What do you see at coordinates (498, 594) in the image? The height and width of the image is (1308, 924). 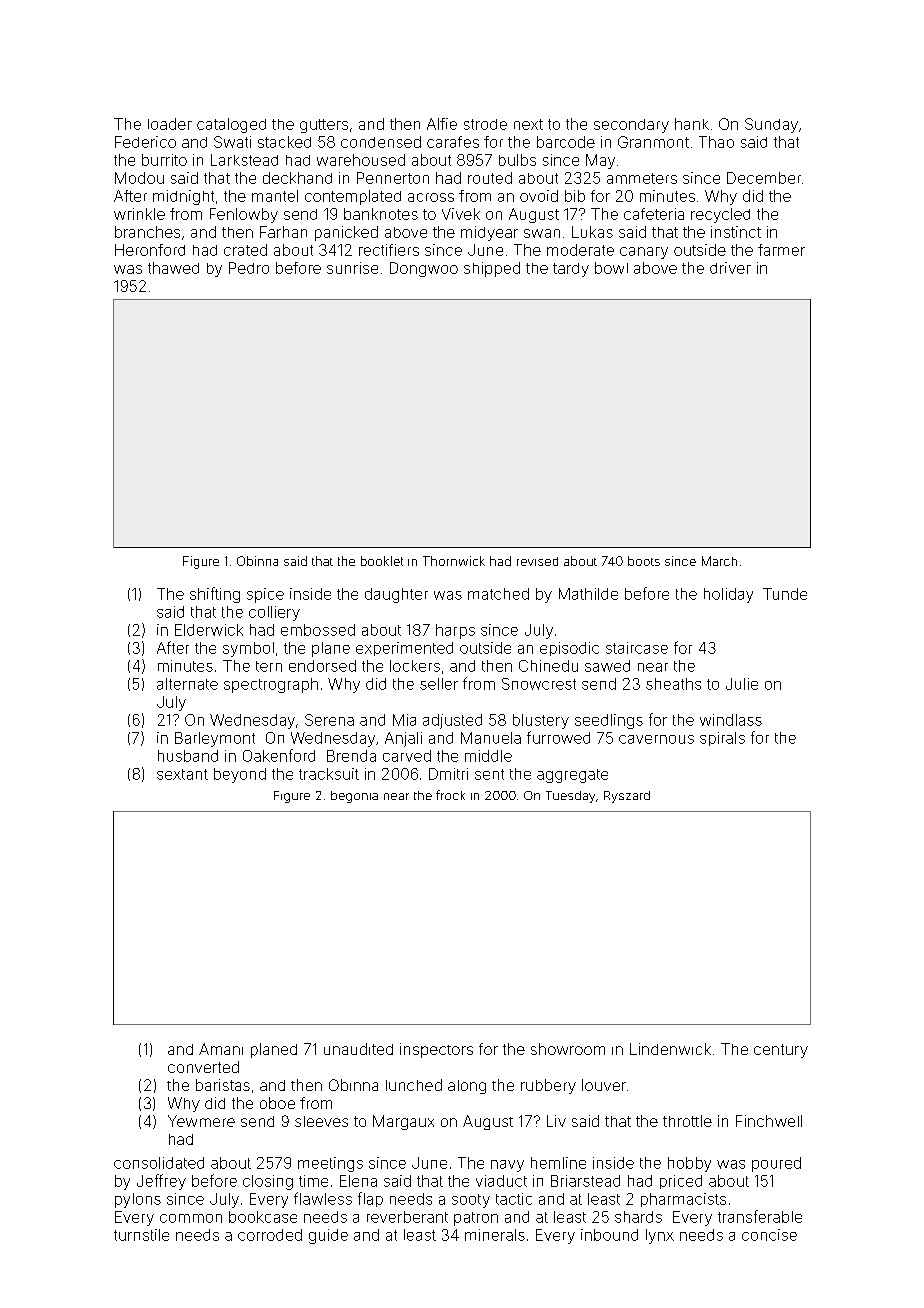 I see `matched` at bounding box center [498, 594].
